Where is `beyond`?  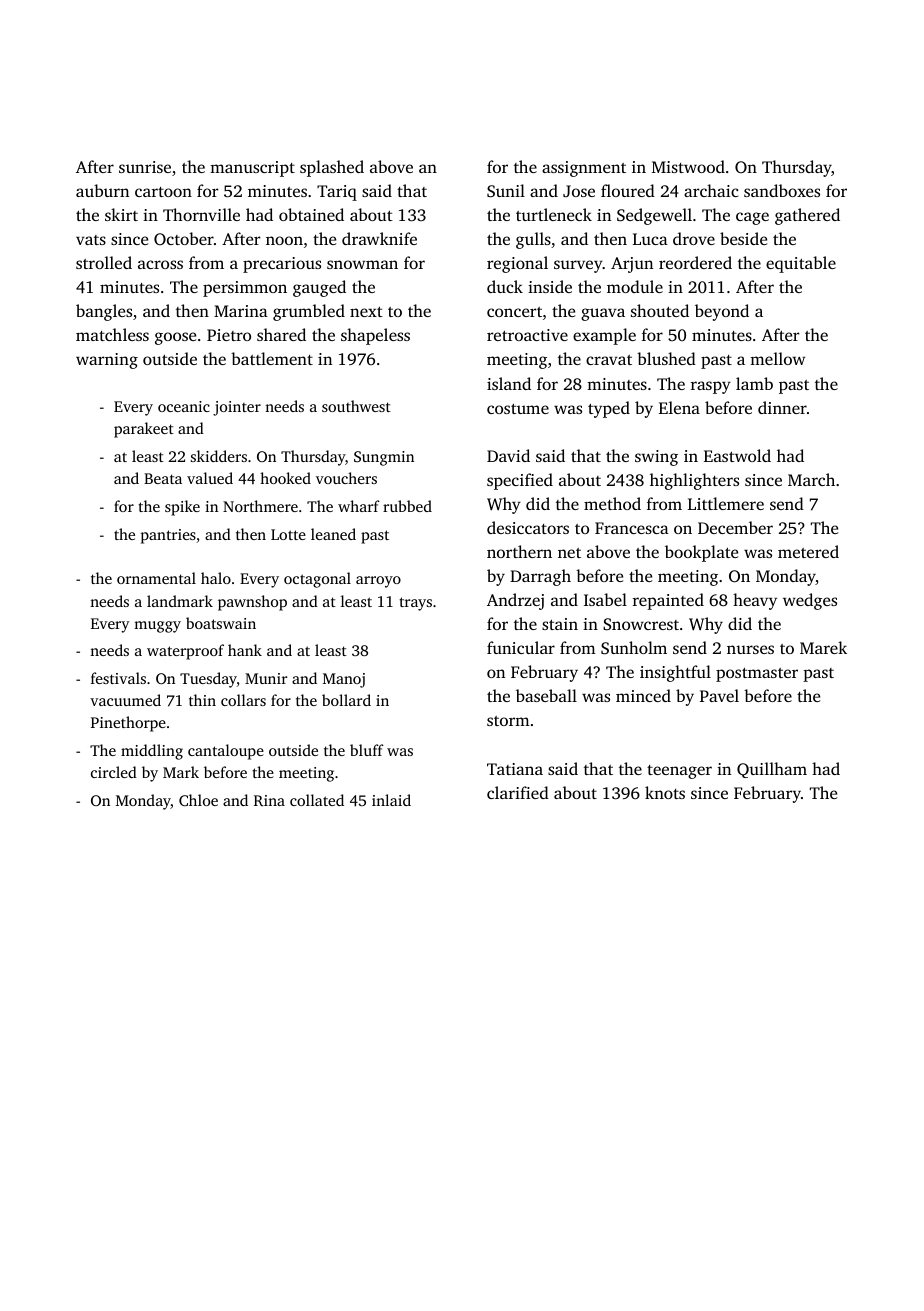 beyond is located at coordinates (722, 312).
